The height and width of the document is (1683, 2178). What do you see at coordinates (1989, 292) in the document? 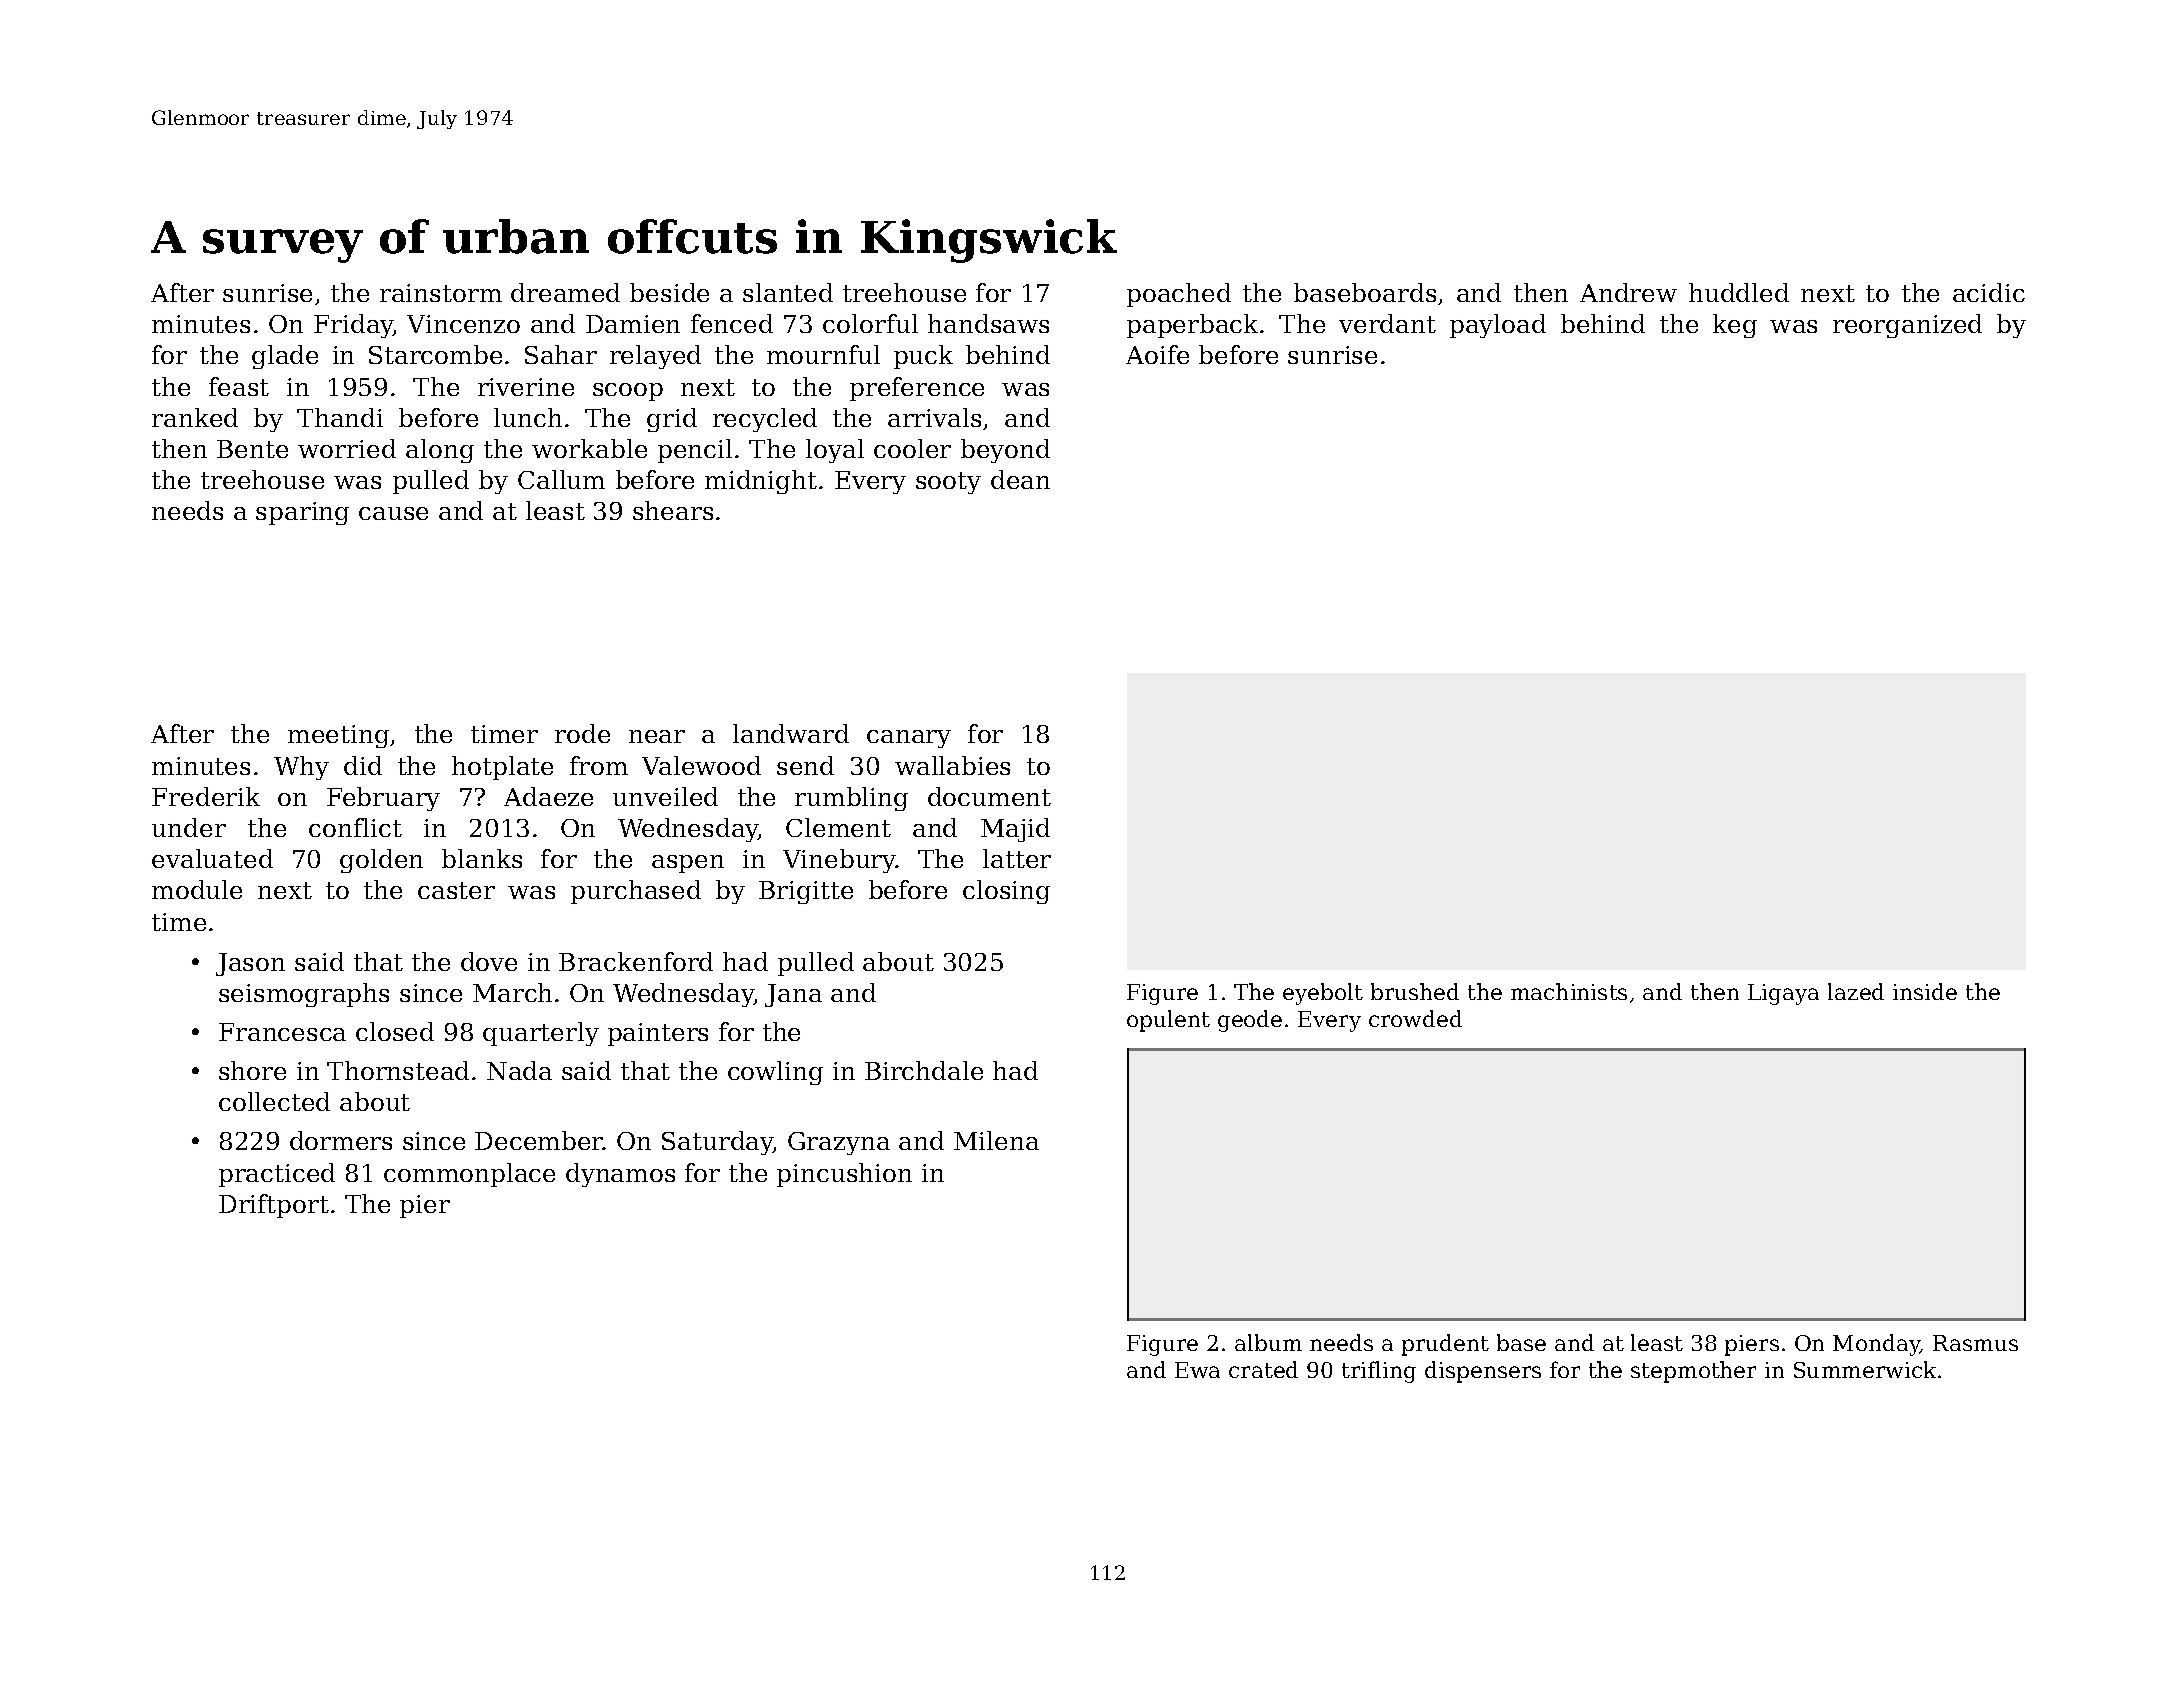
I see `acidic` at bounding box center [1989, 292].
